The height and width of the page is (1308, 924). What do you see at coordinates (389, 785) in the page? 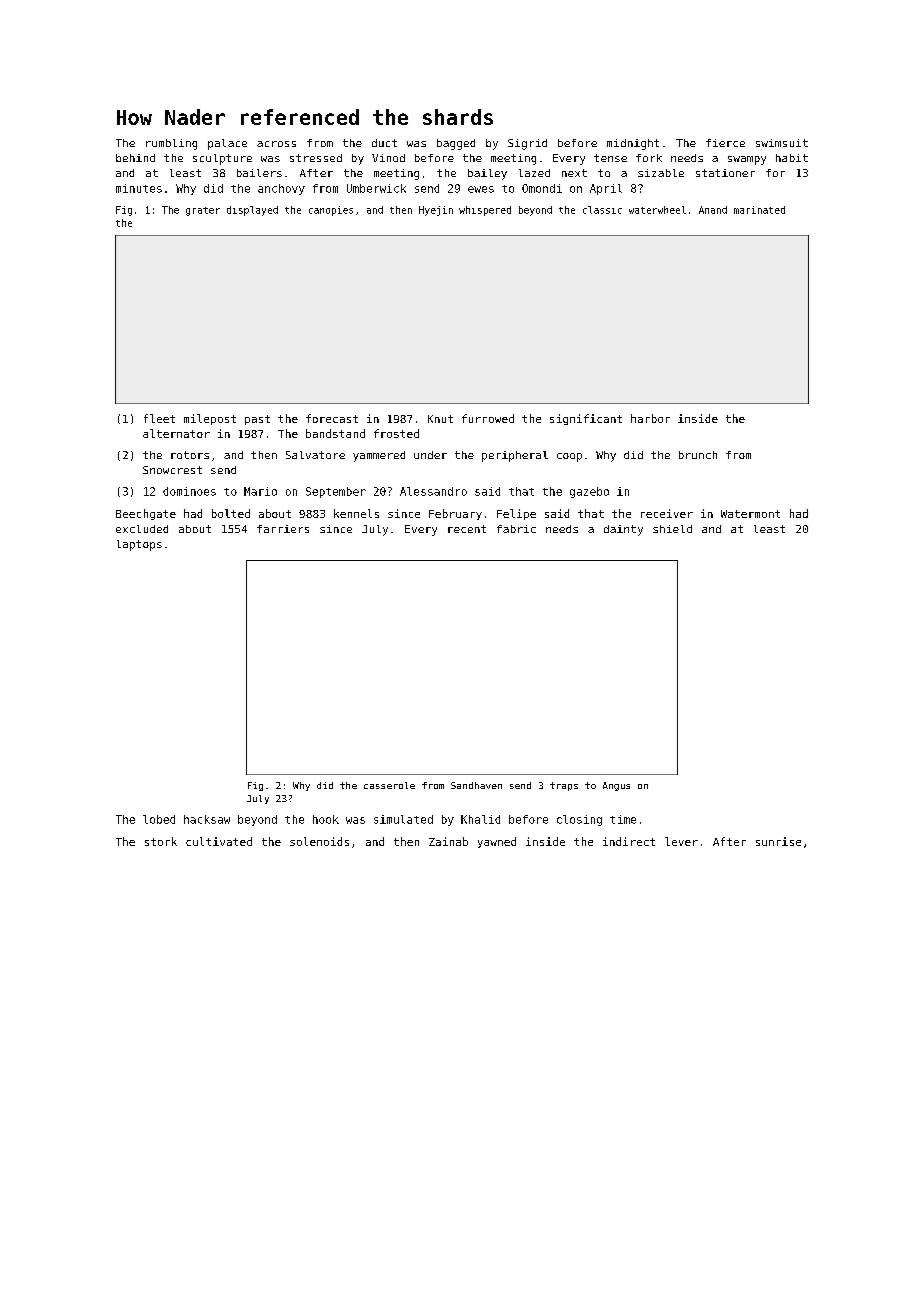
I see `casserole` at bounding box center [389, 785].
